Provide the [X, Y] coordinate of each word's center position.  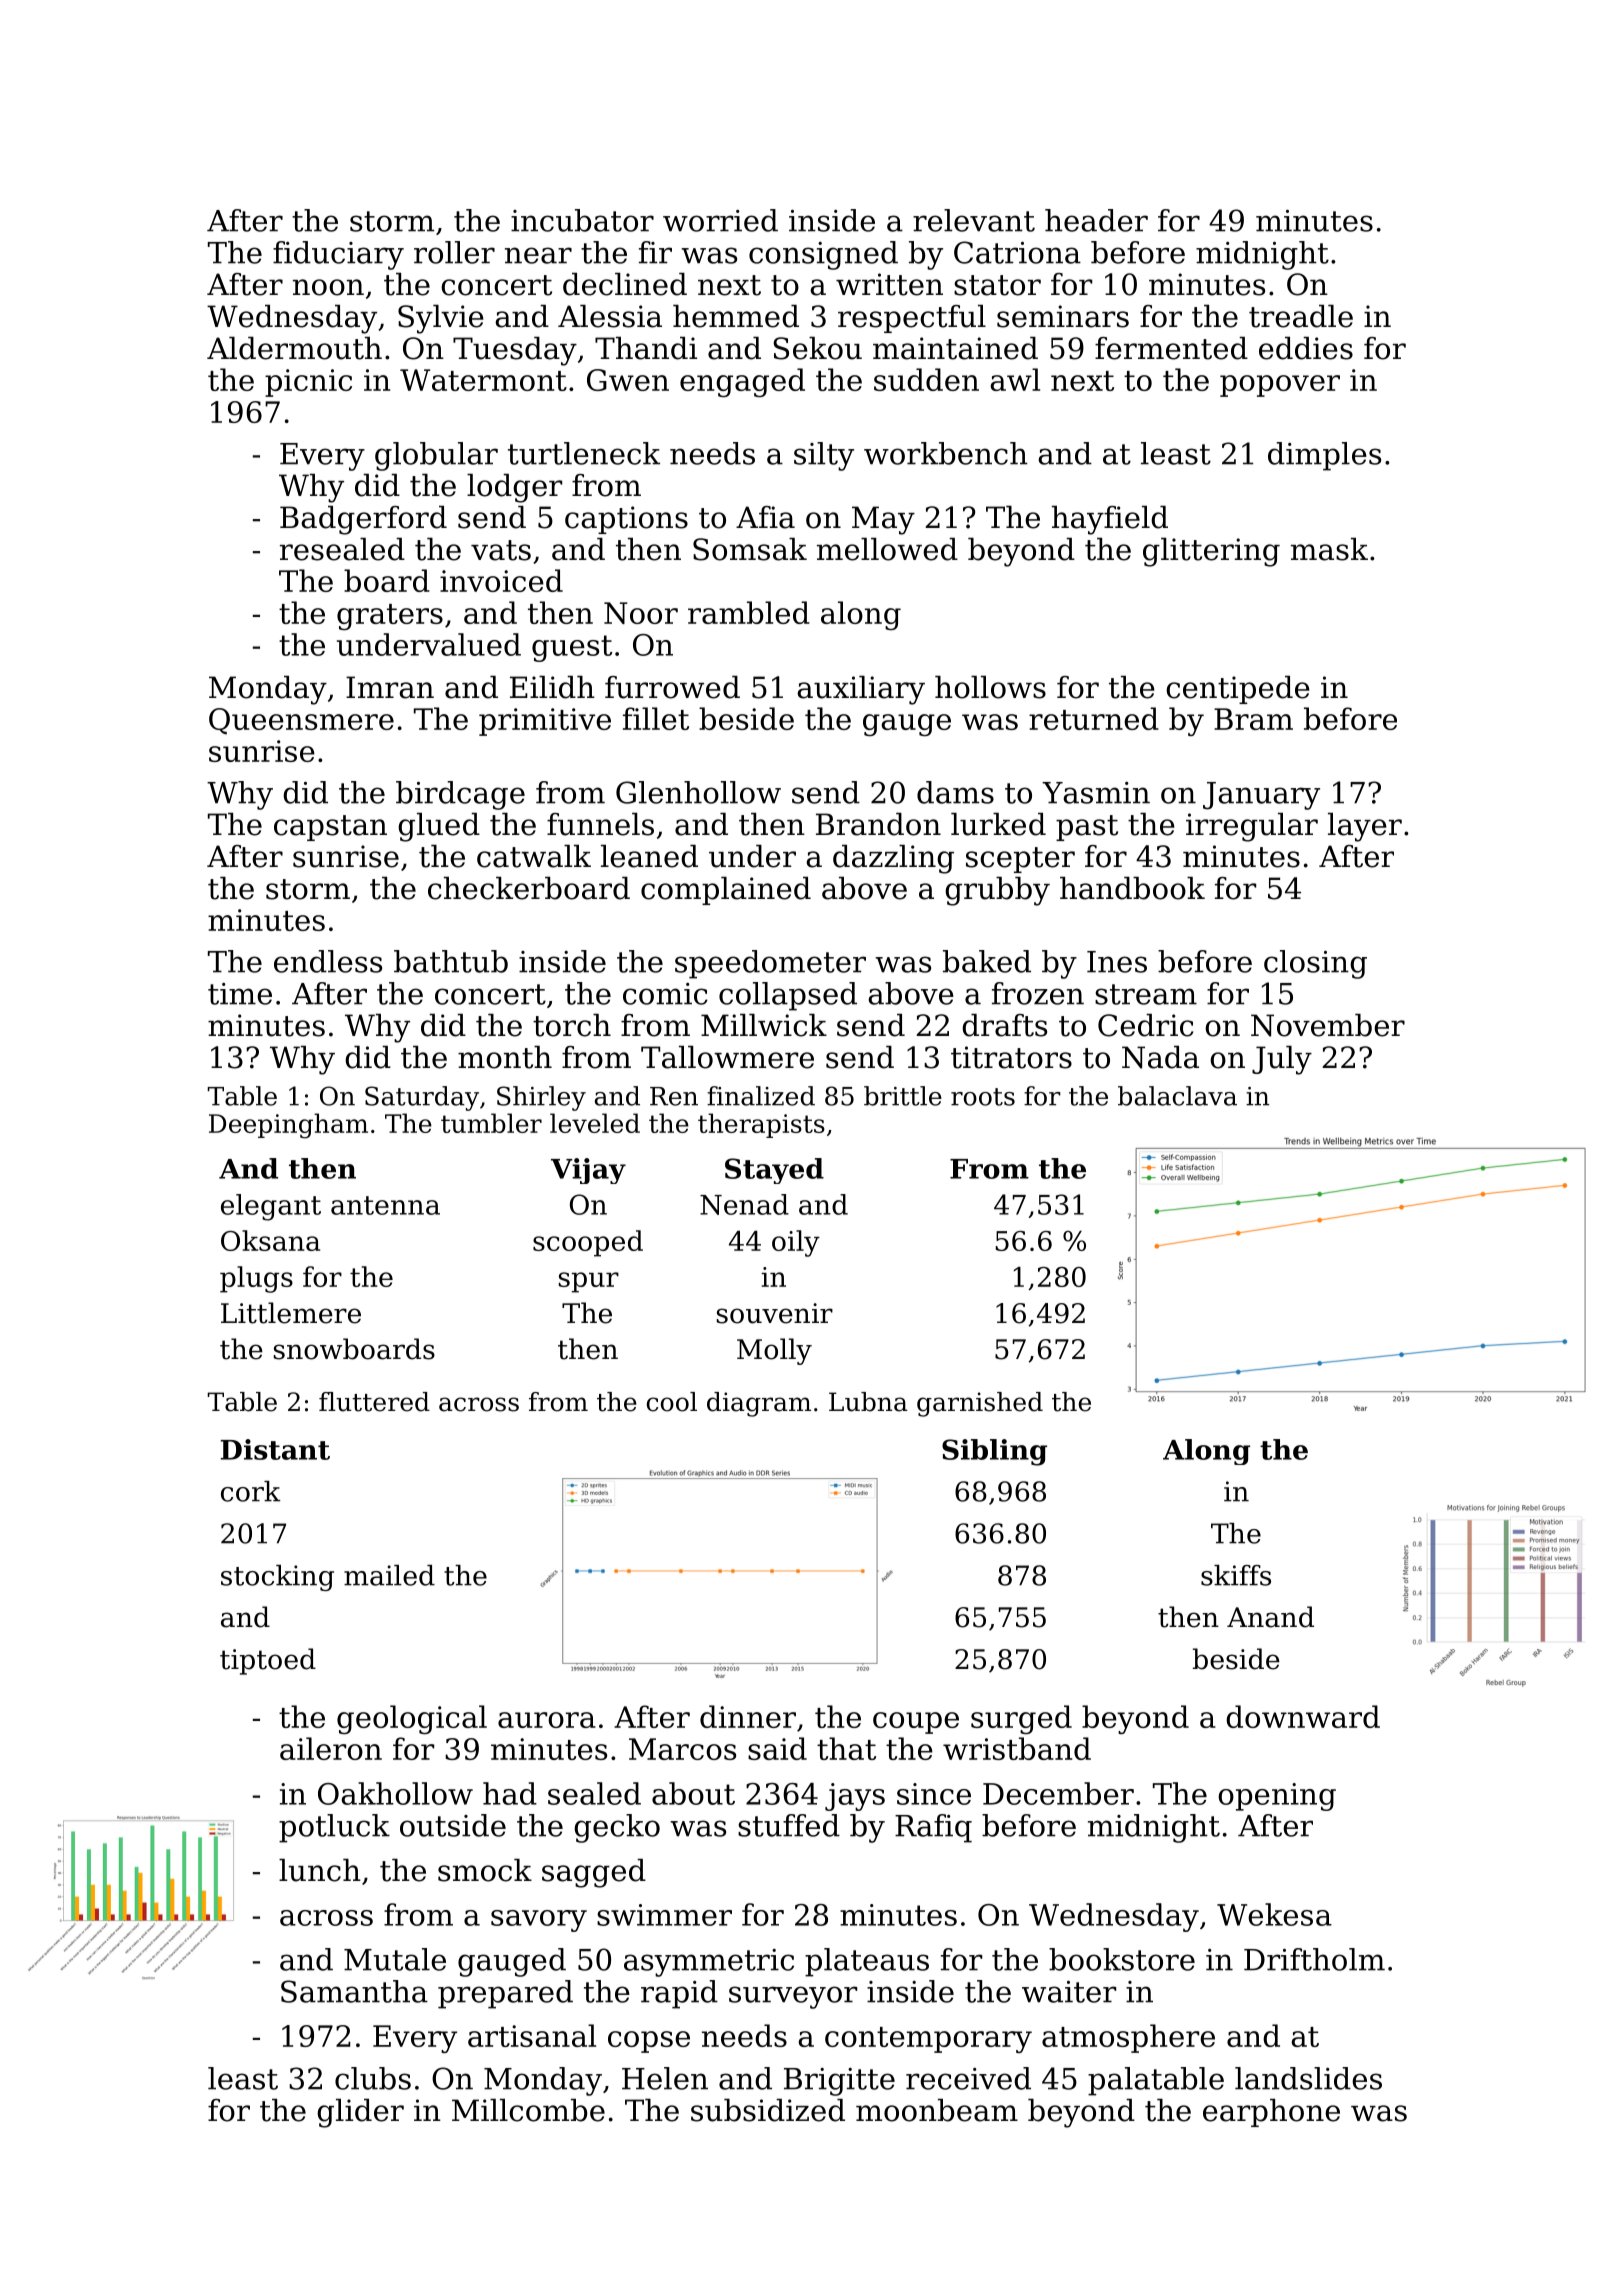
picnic [308, 383]
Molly [774, 1351]
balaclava [1177, 1096]
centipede [1238, 690]
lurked [998, 824]
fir [655, 252]
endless [328, 961]
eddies [1306, 348]
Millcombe [528, 2110]
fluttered [374, 1402]
